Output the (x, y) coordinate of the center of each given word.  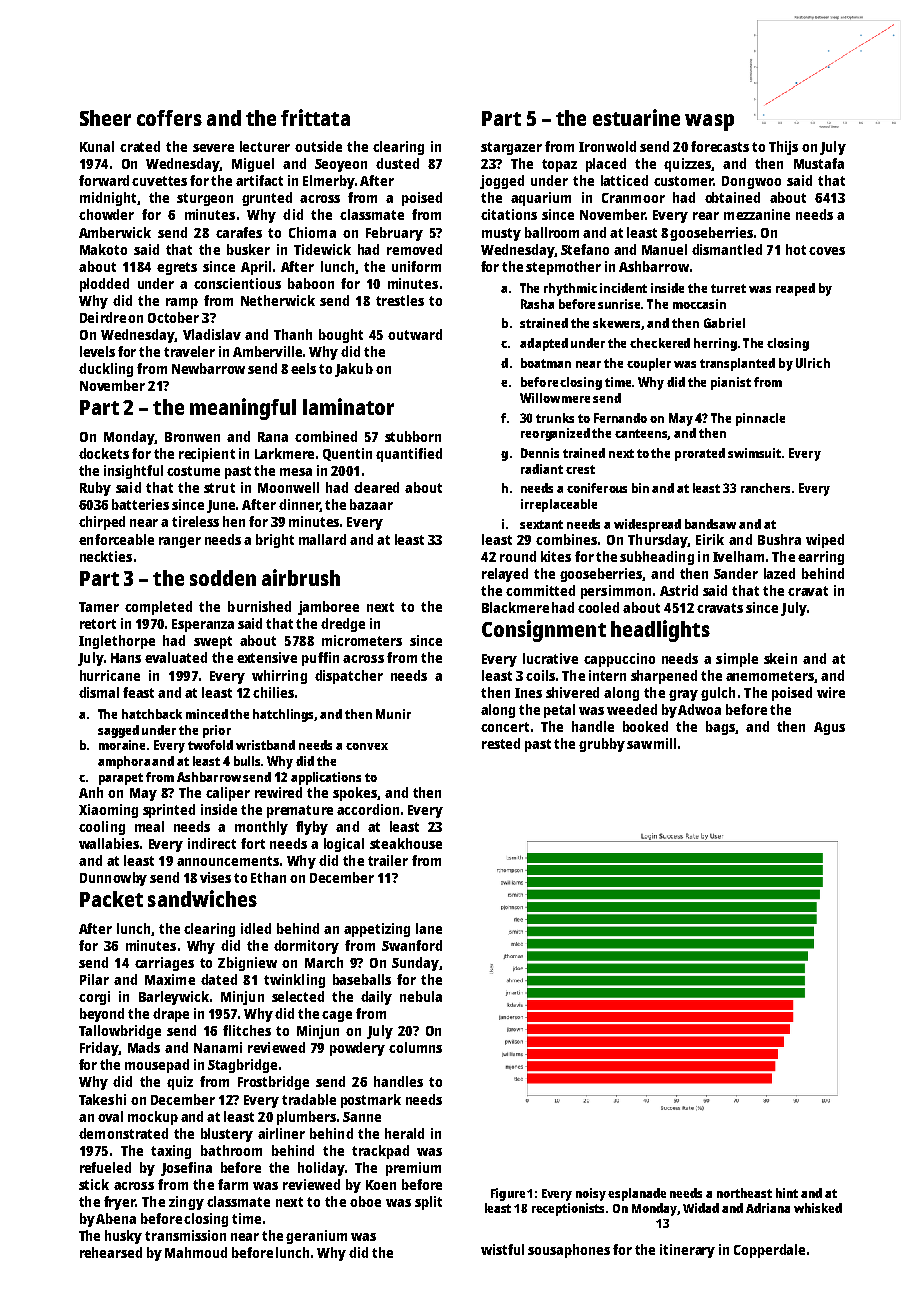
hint (787, 1193)
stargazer (511, 148)
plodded (104, 285)
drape (171, 1015)
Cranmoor (633, 198)
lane (429, 928)
